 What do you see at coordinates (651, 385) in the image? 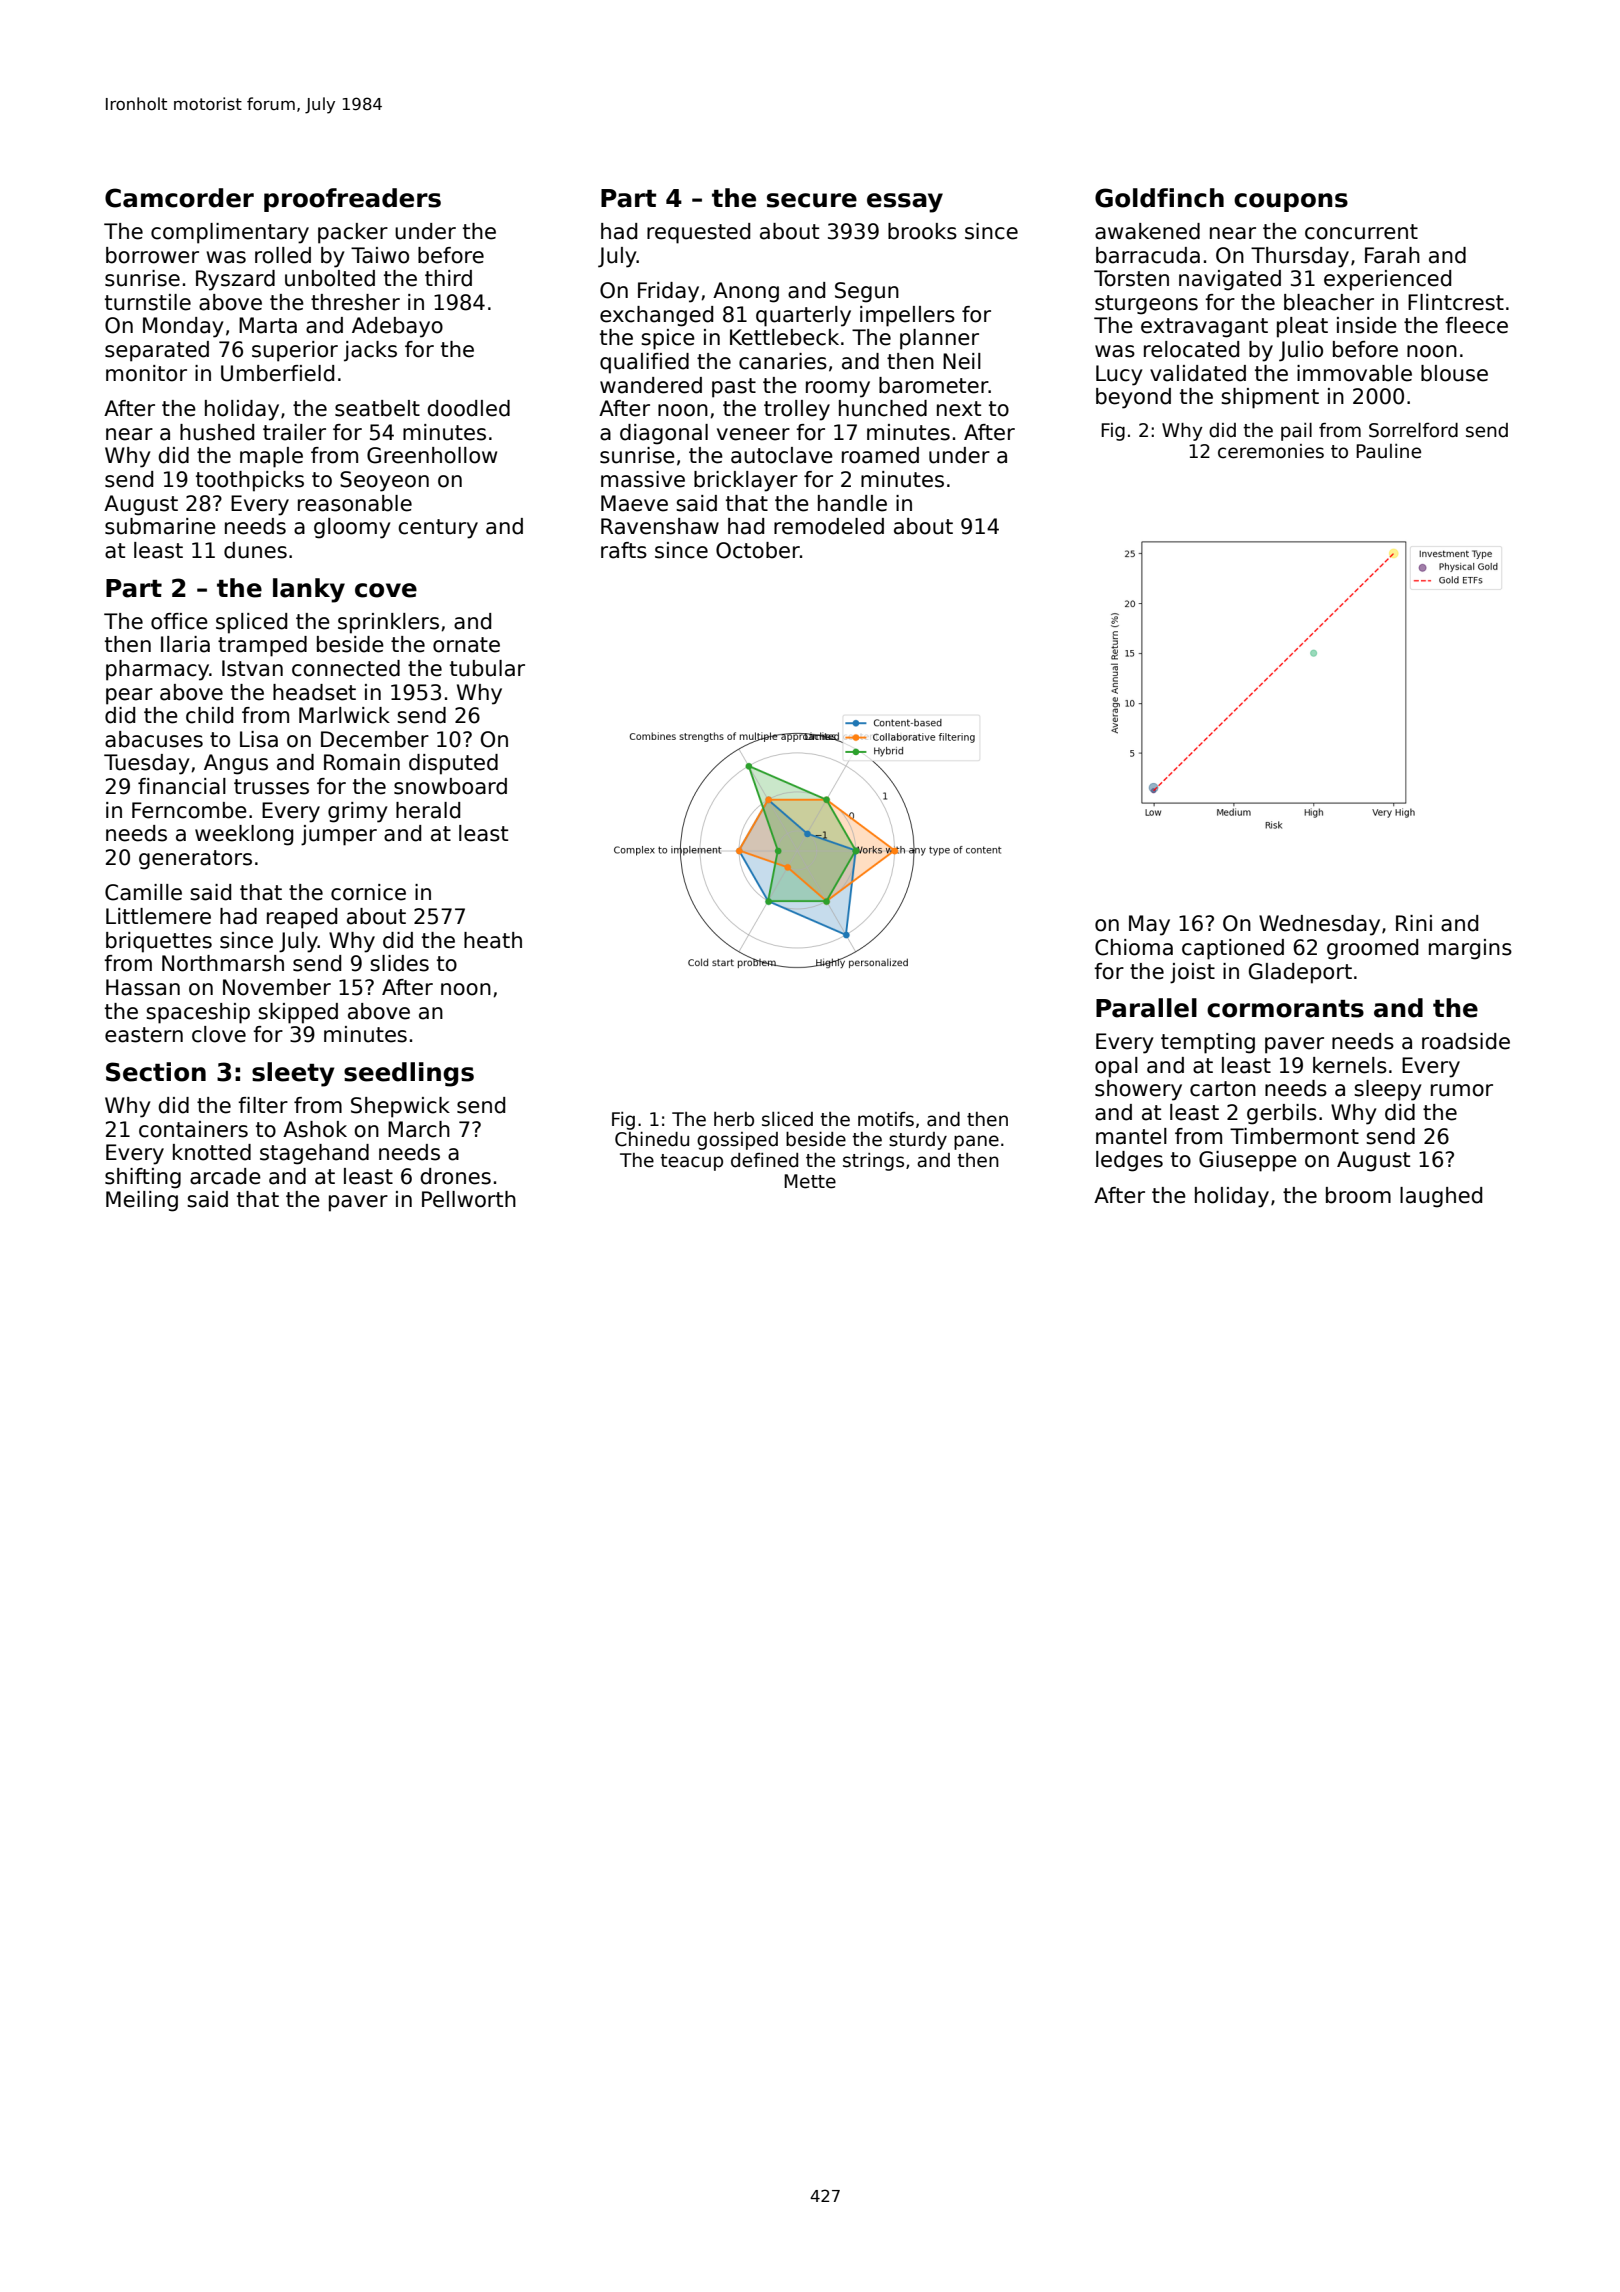
I see `wandered` at bounding box center [651, 385].
